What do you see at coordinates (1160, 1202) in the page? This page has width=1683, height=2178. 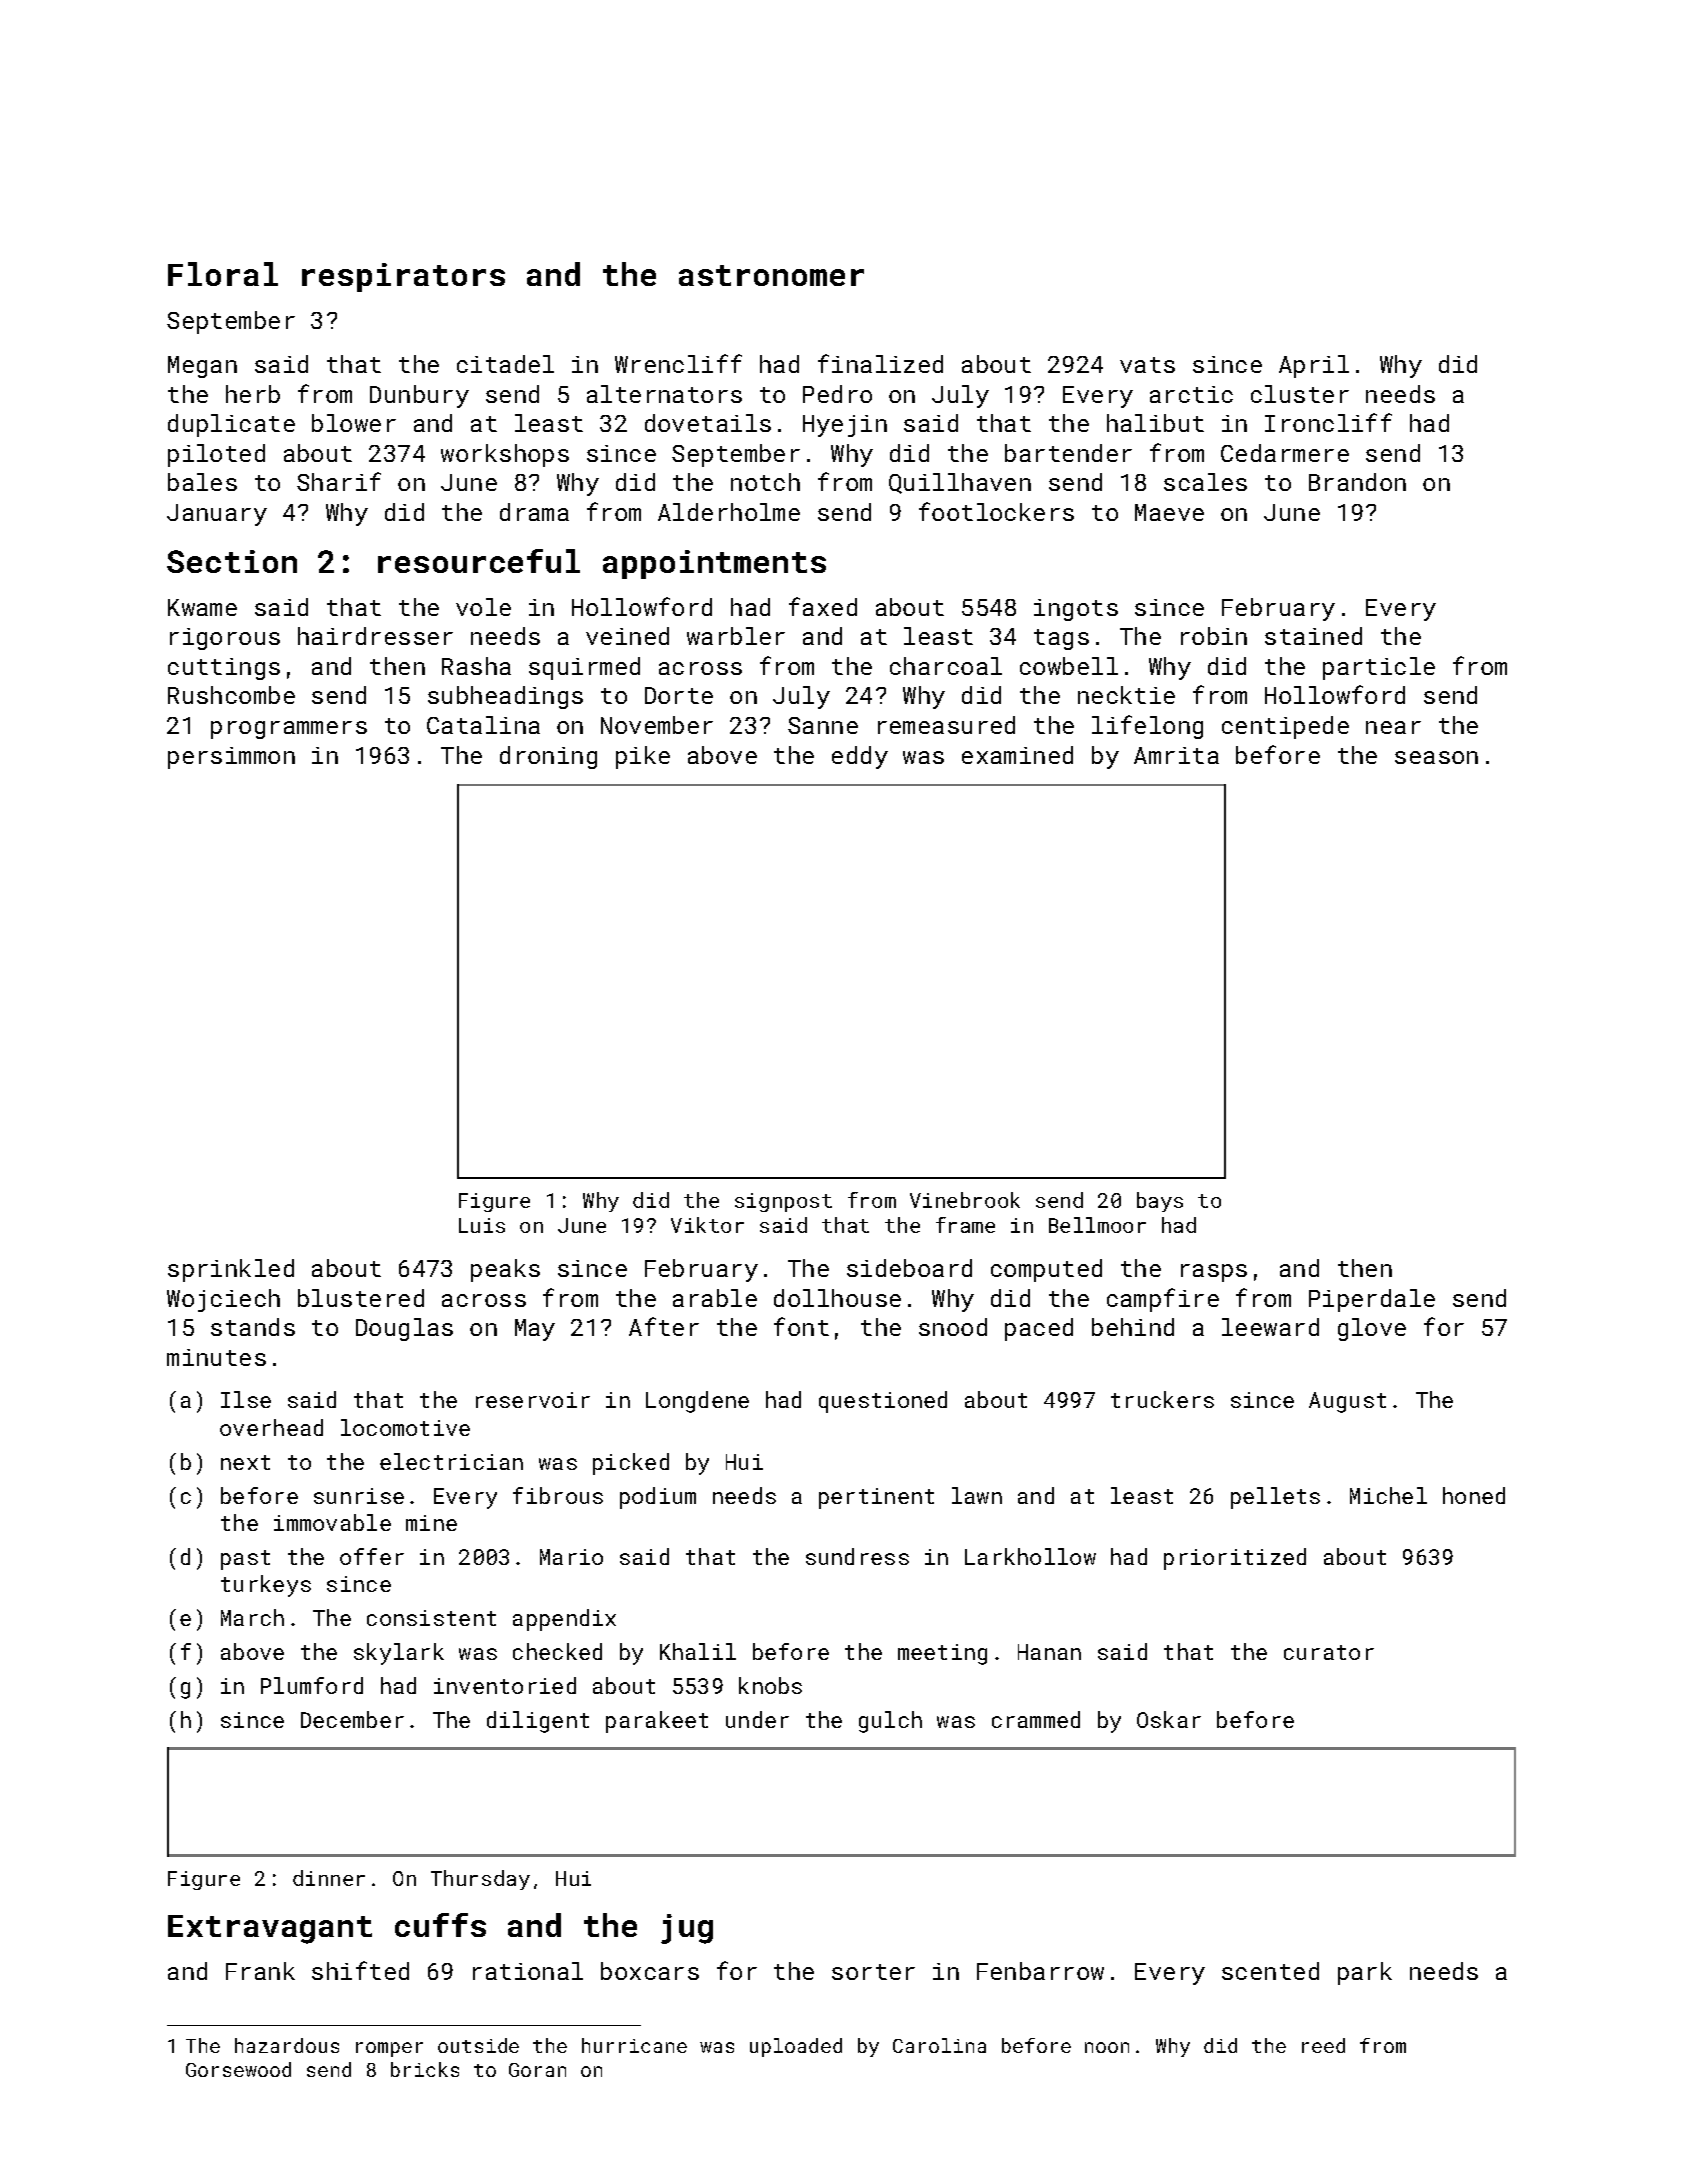 I see `bays` at bounding box center [1160, 1202].
